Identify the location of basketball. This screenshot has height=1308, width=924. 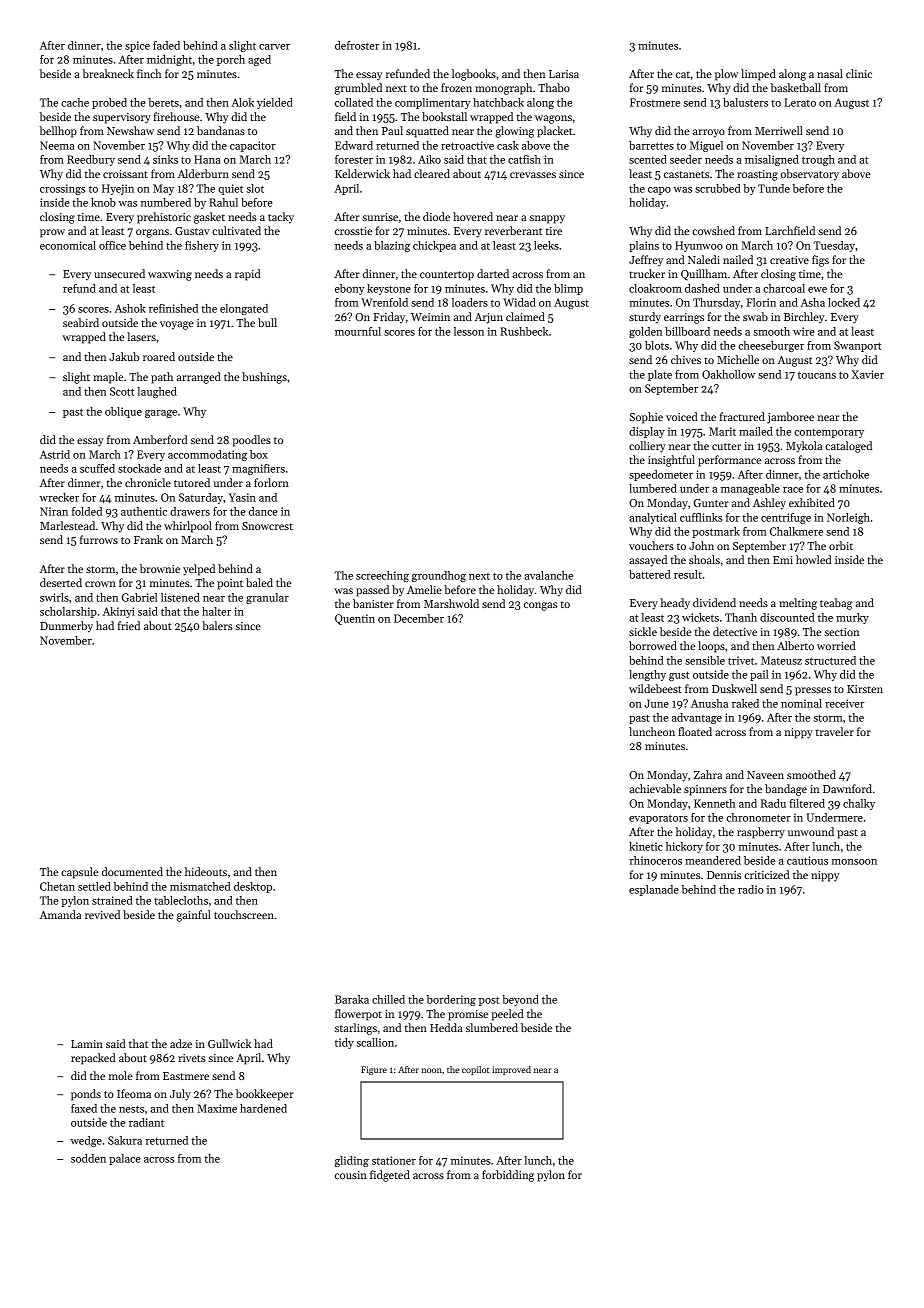
(796, 87).
